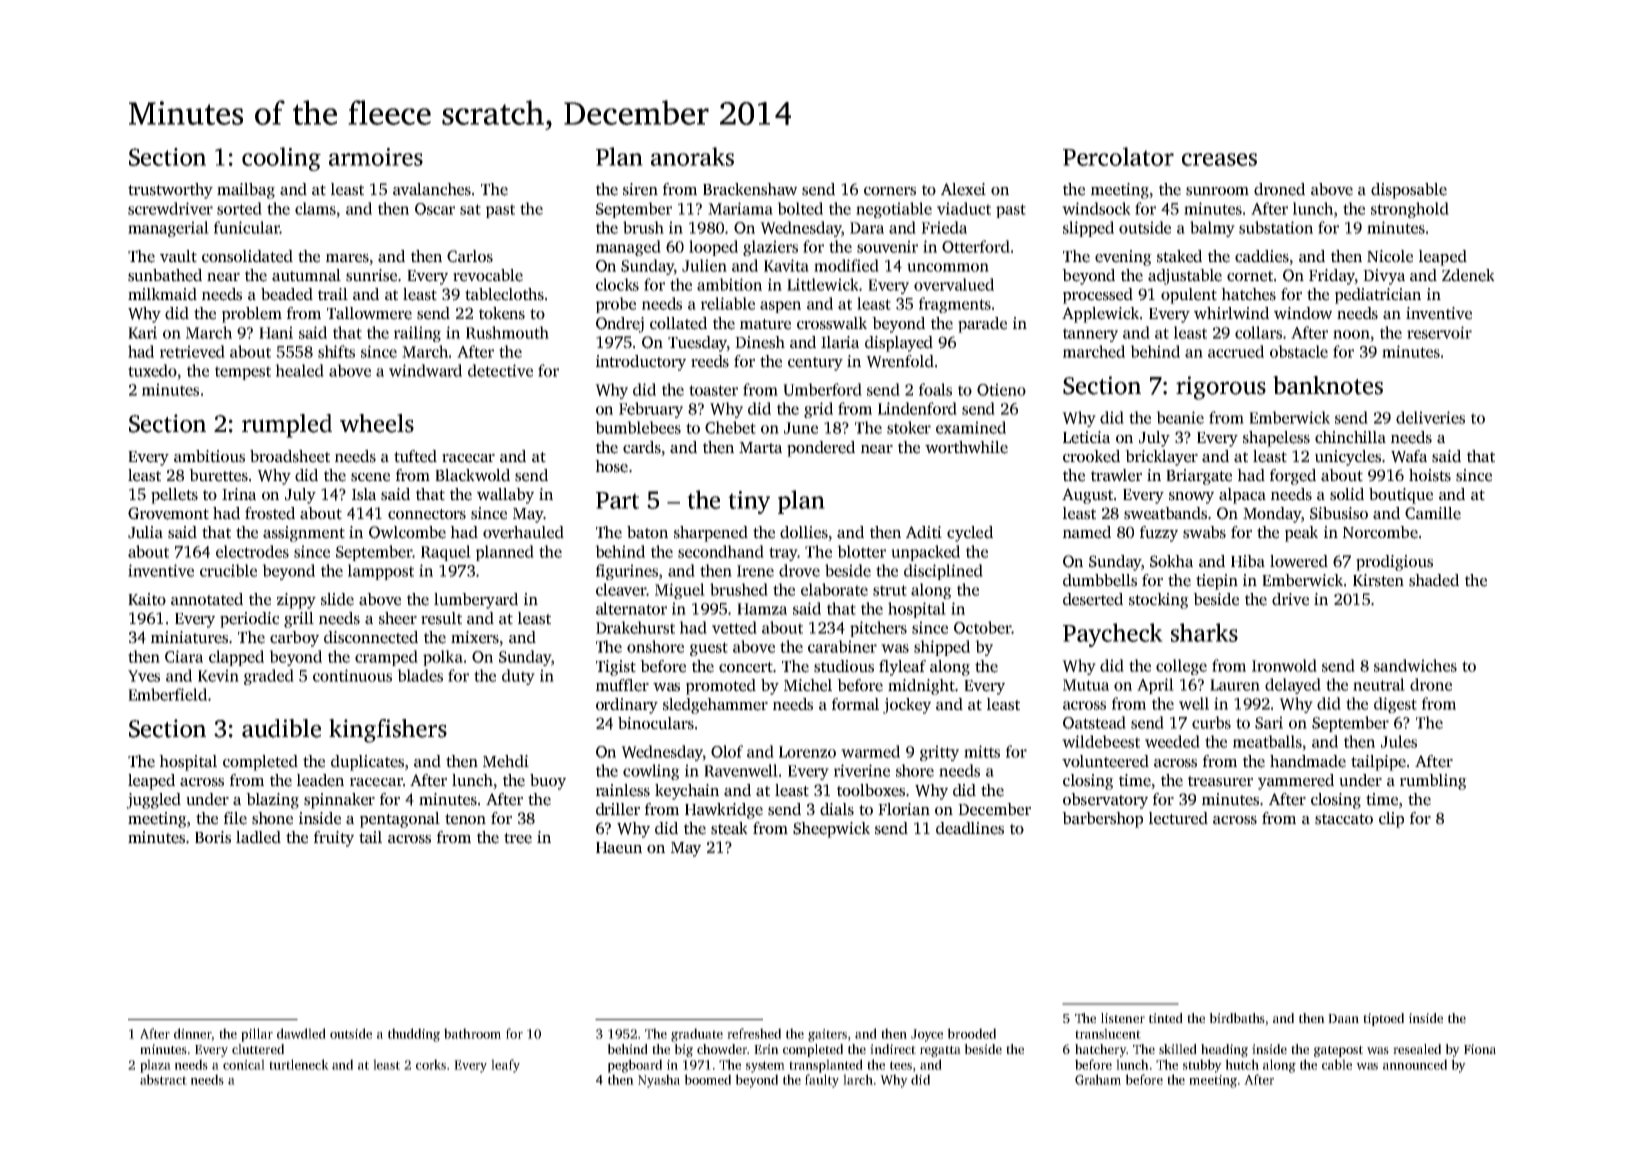  What do you see at coordinates (964, 208) in the image?
I see `viaduct` at bounding box center [964, 208].
